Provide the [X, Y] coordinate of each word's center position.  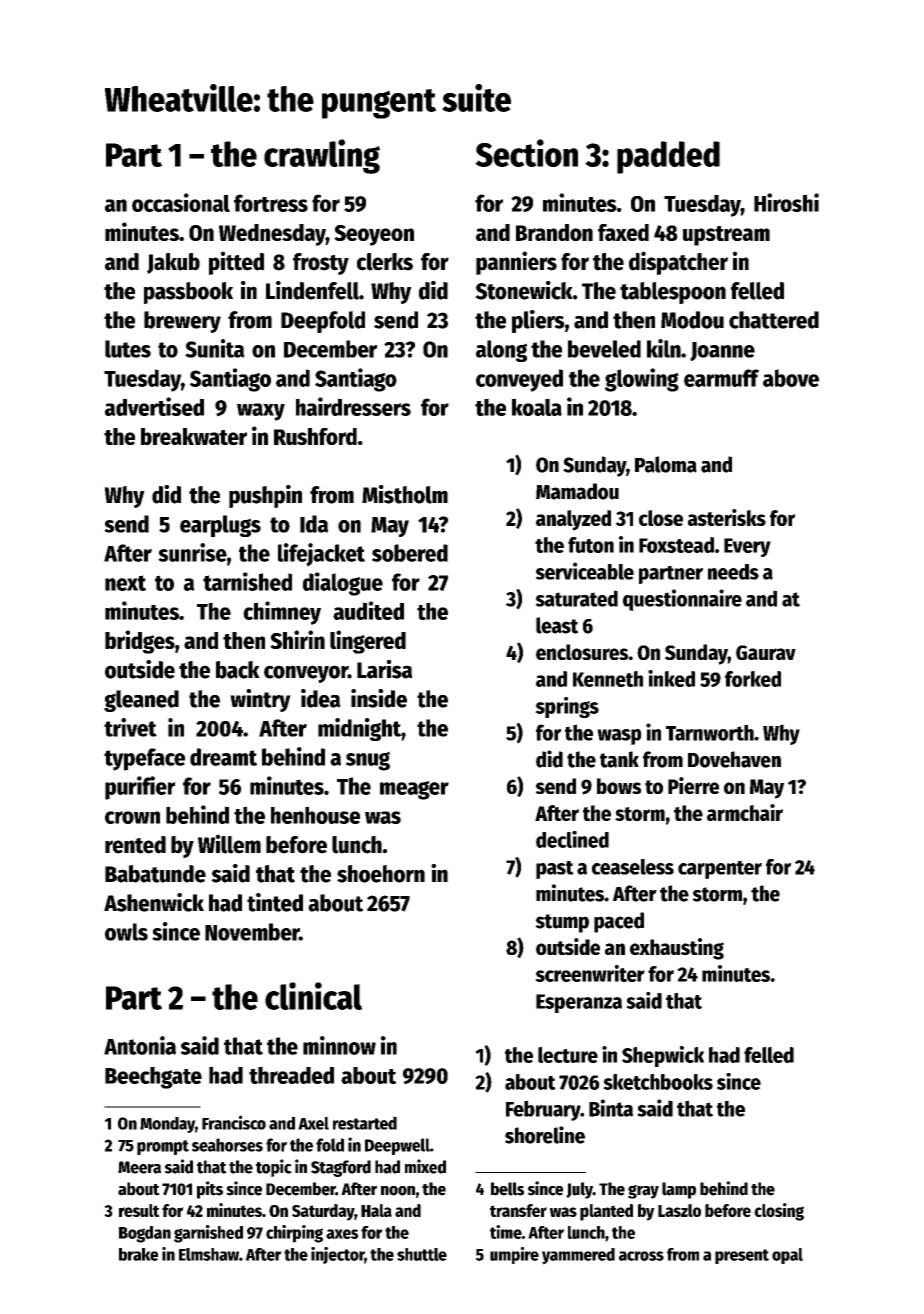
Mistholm [405, 494]
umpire [514, 1255]
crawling [322, 156]
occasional [181, 202]
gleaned [141, 701]
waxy [261, 412]
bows [619, 786]
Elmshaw [209, 1254]
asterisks [727, 517]
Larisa [384, 669]
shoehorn [381, 874]
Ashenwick [154, 902]
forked [753, 679]
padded [668, 157]
